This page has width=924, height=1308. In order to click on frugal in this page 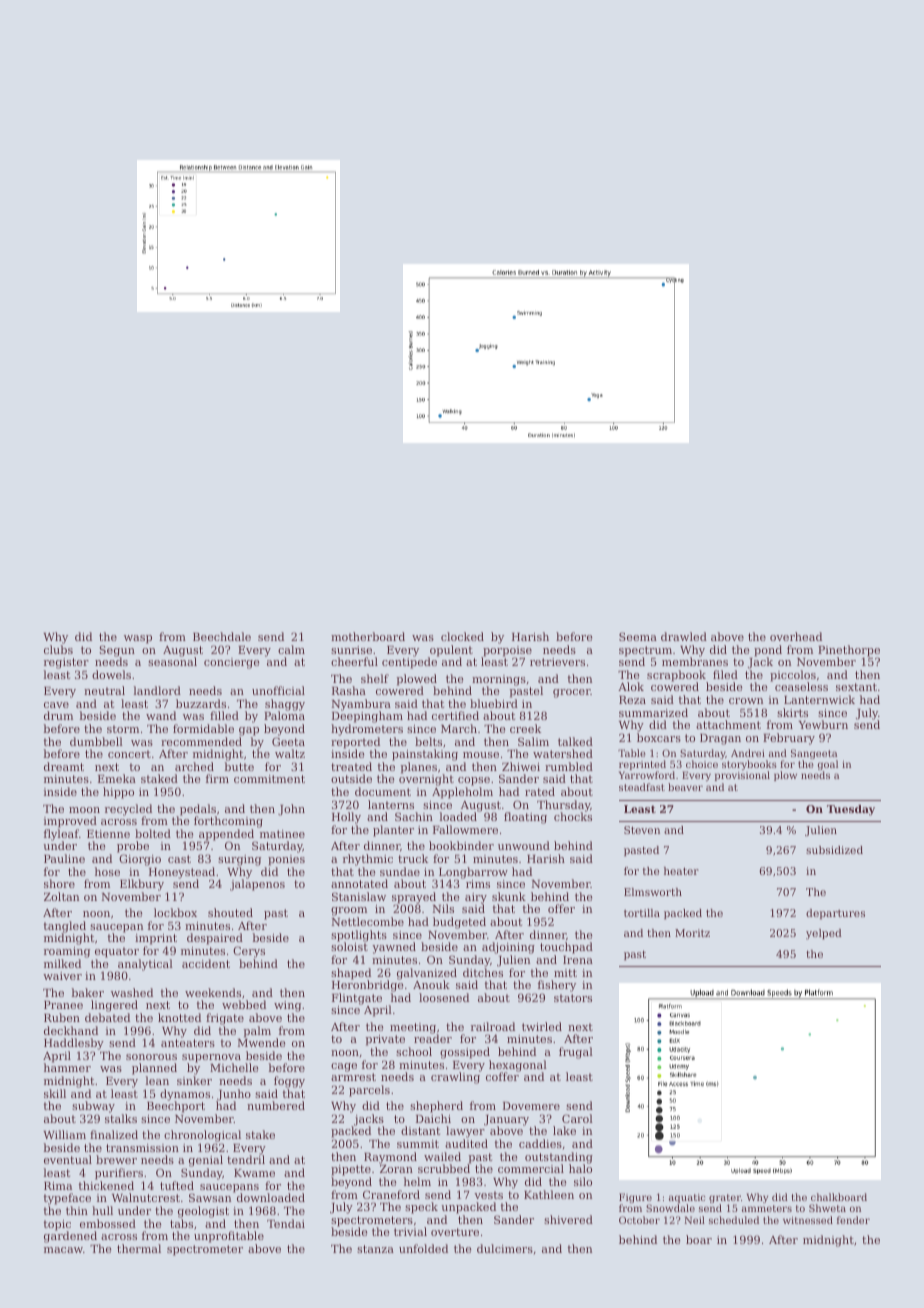, I will do `click(576, 1053)`.
